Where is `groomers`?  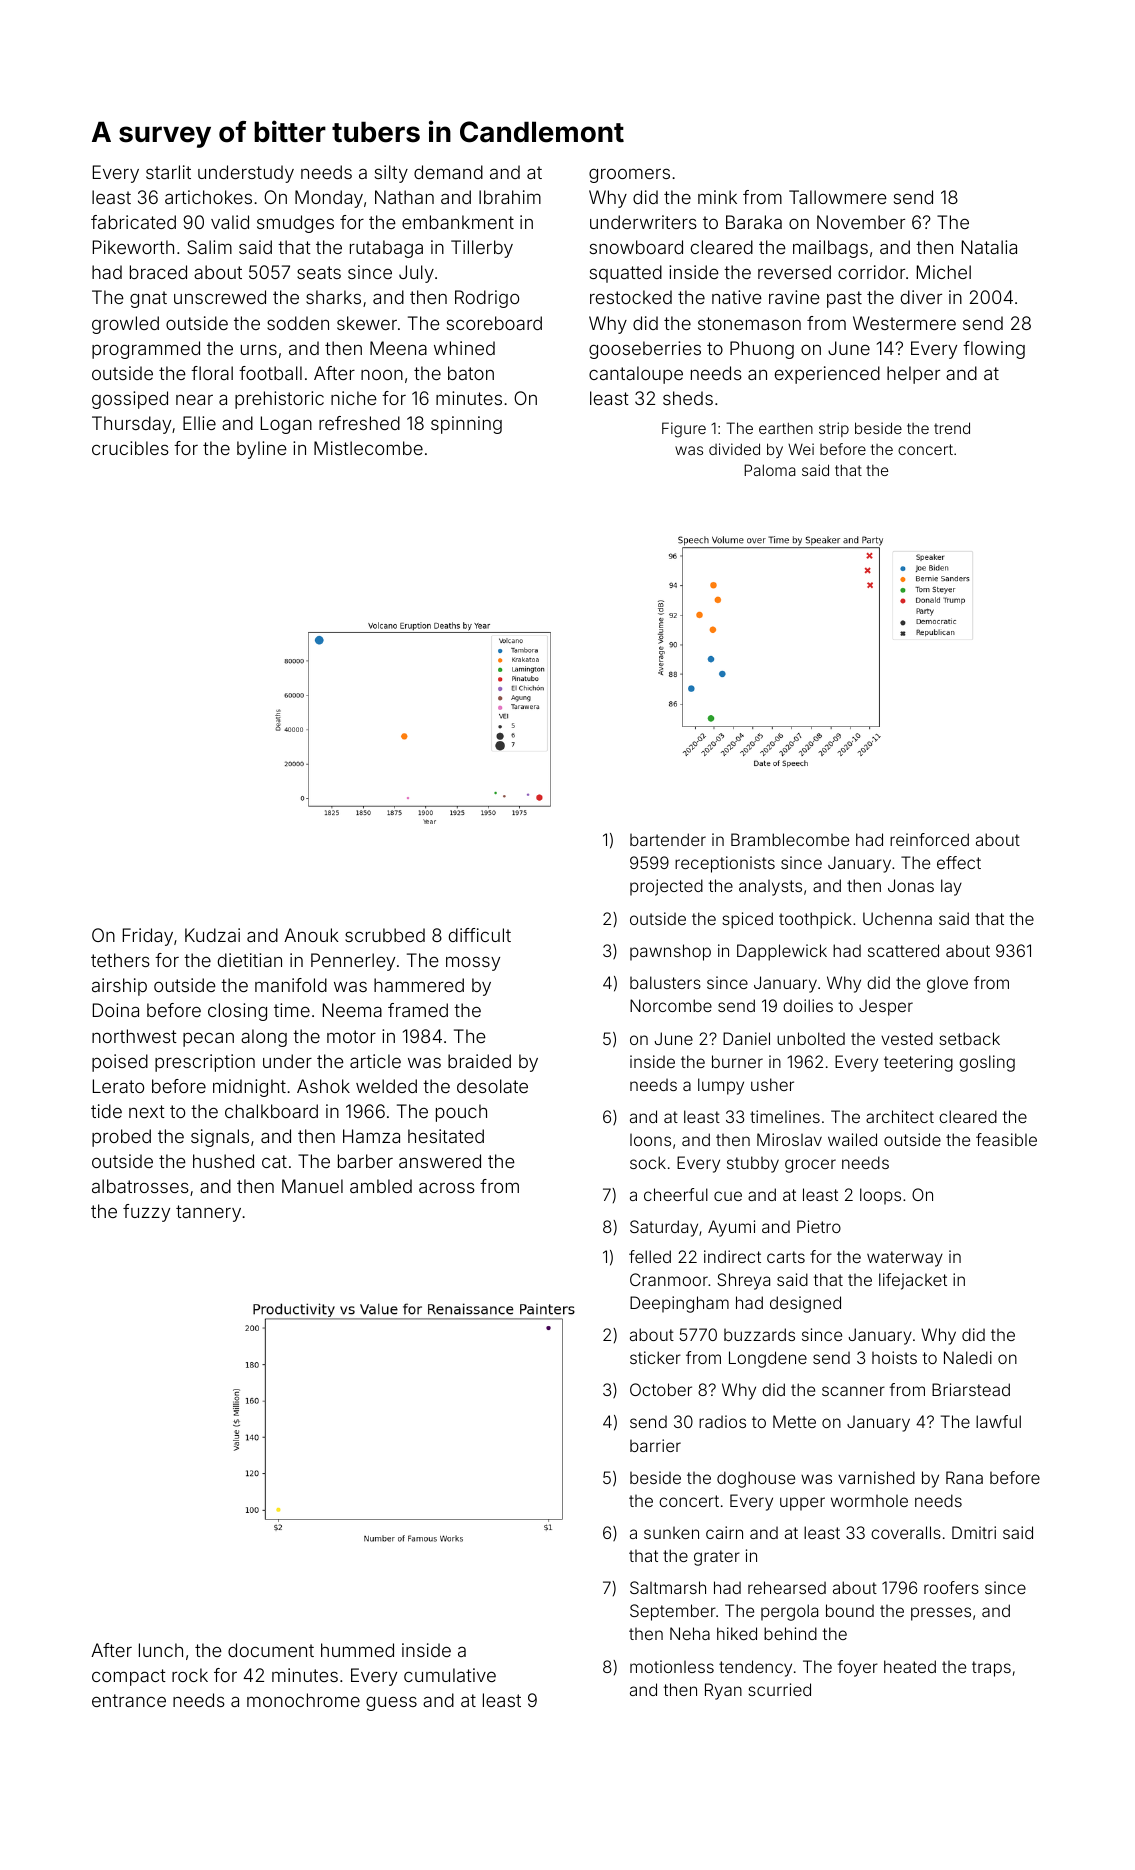
groomers is located at coordinates (629, 175).
